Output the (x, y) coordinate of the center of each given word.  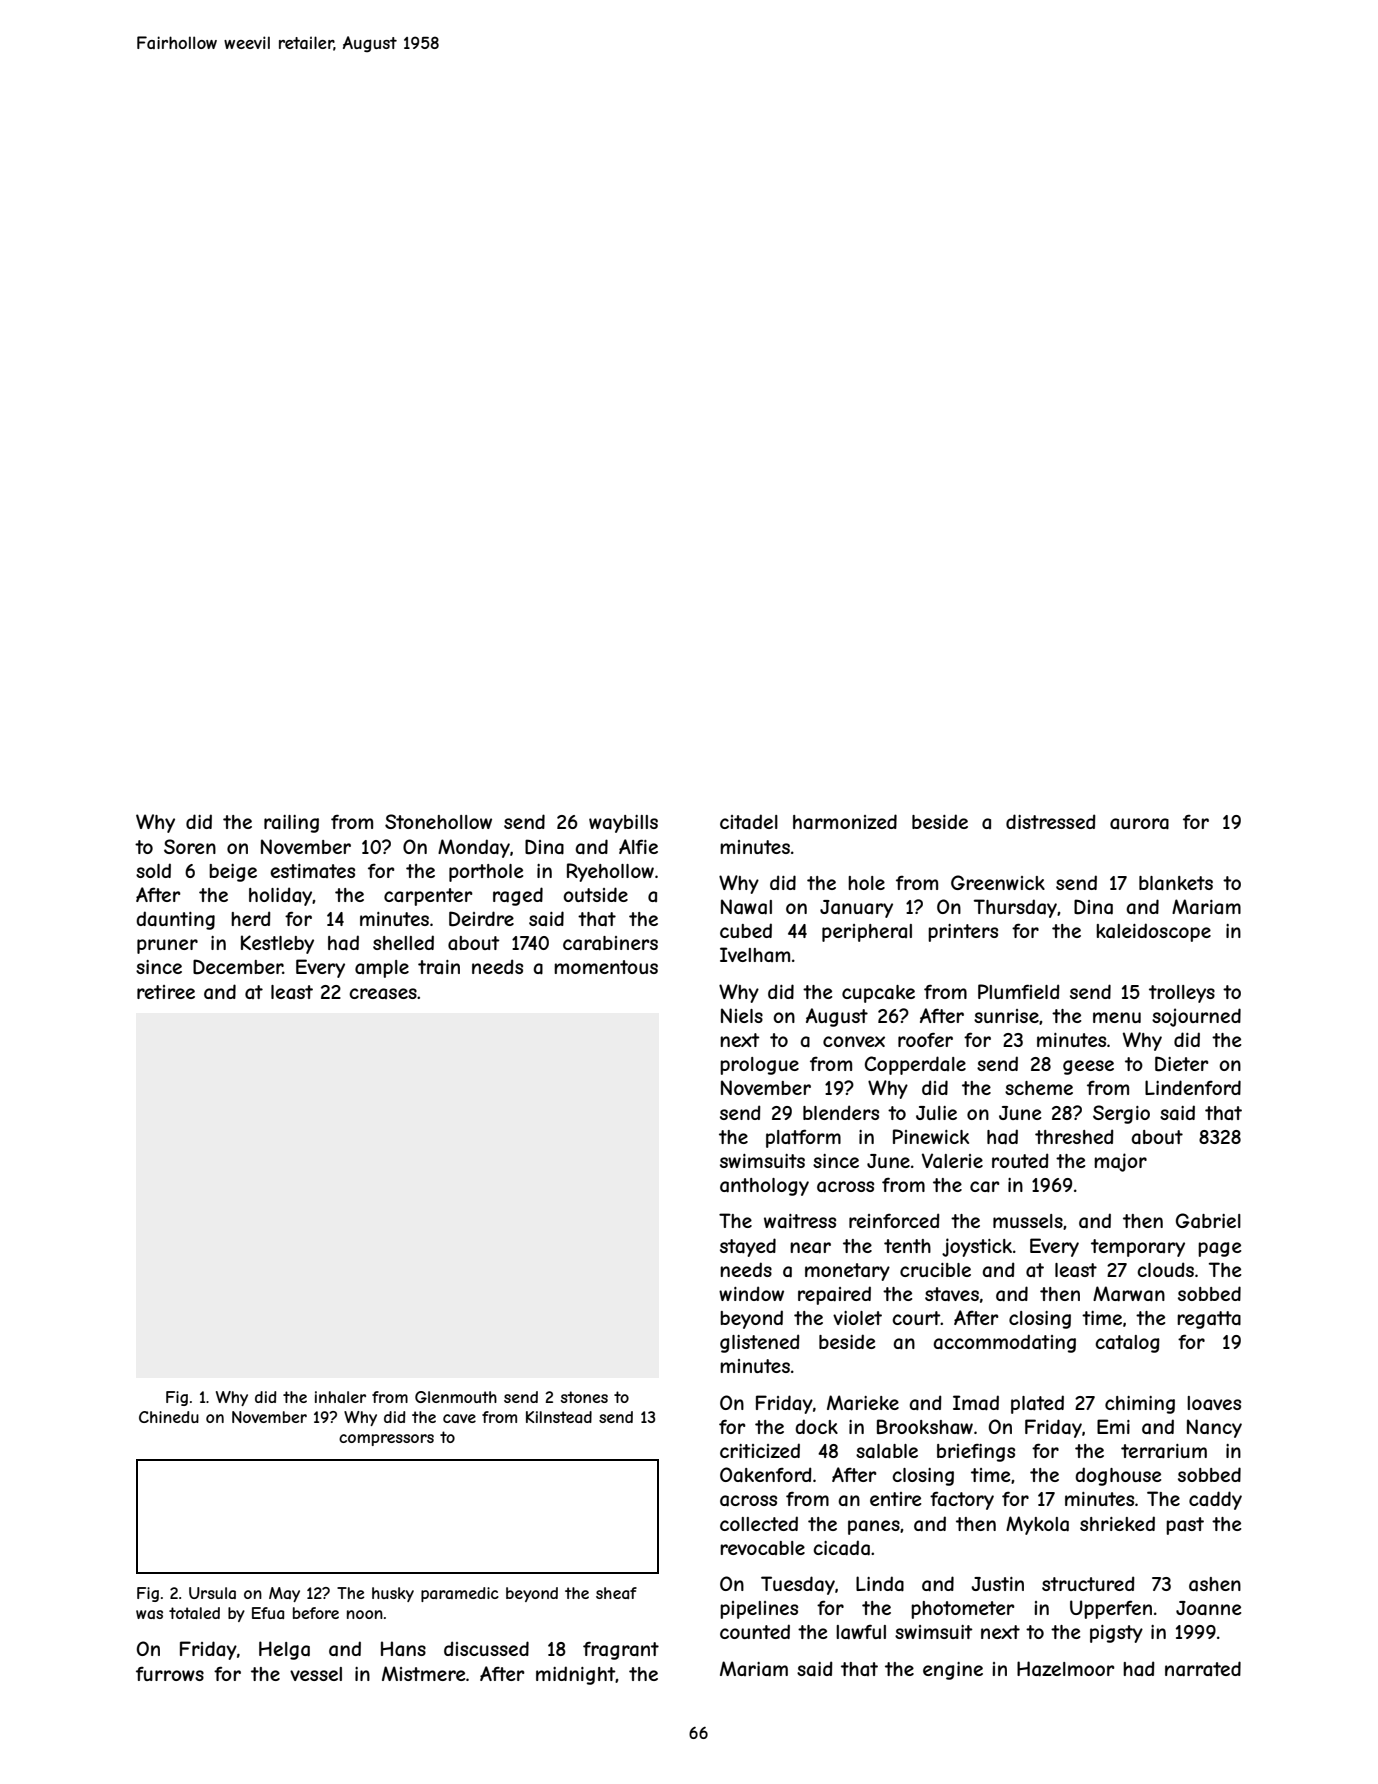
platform (803, 1138)
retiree (166, 992)
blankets (1176, 883)
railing (291, 824)
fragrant (621, 1650)
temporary (1138, 1248)
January (856, 909)
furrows (170, 1674)
